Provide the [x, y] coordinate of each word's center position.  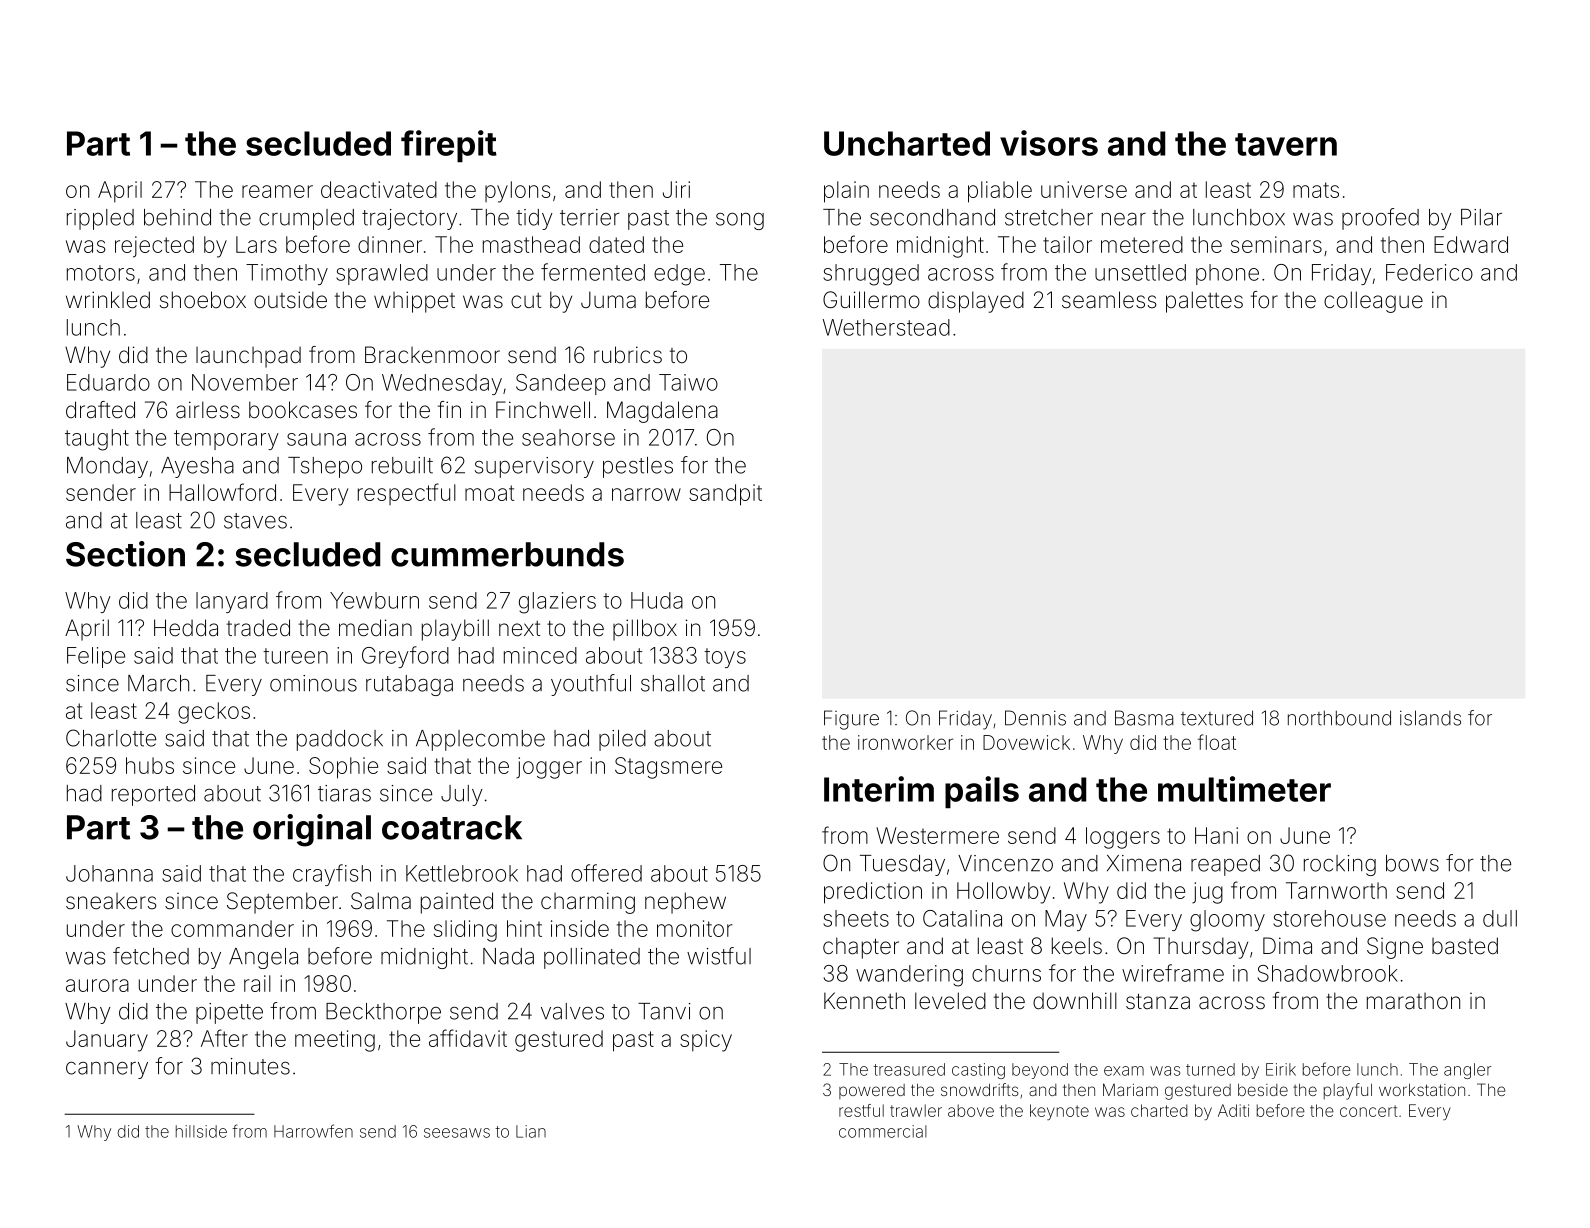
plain [846, 192]
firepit [449, 146]
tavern [1286, 144]
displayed [976, 302]
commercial [883, 1131]
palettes [1204, 302]
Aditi [1233, 1110]
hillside [201, 1131]
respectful [407, 494]
